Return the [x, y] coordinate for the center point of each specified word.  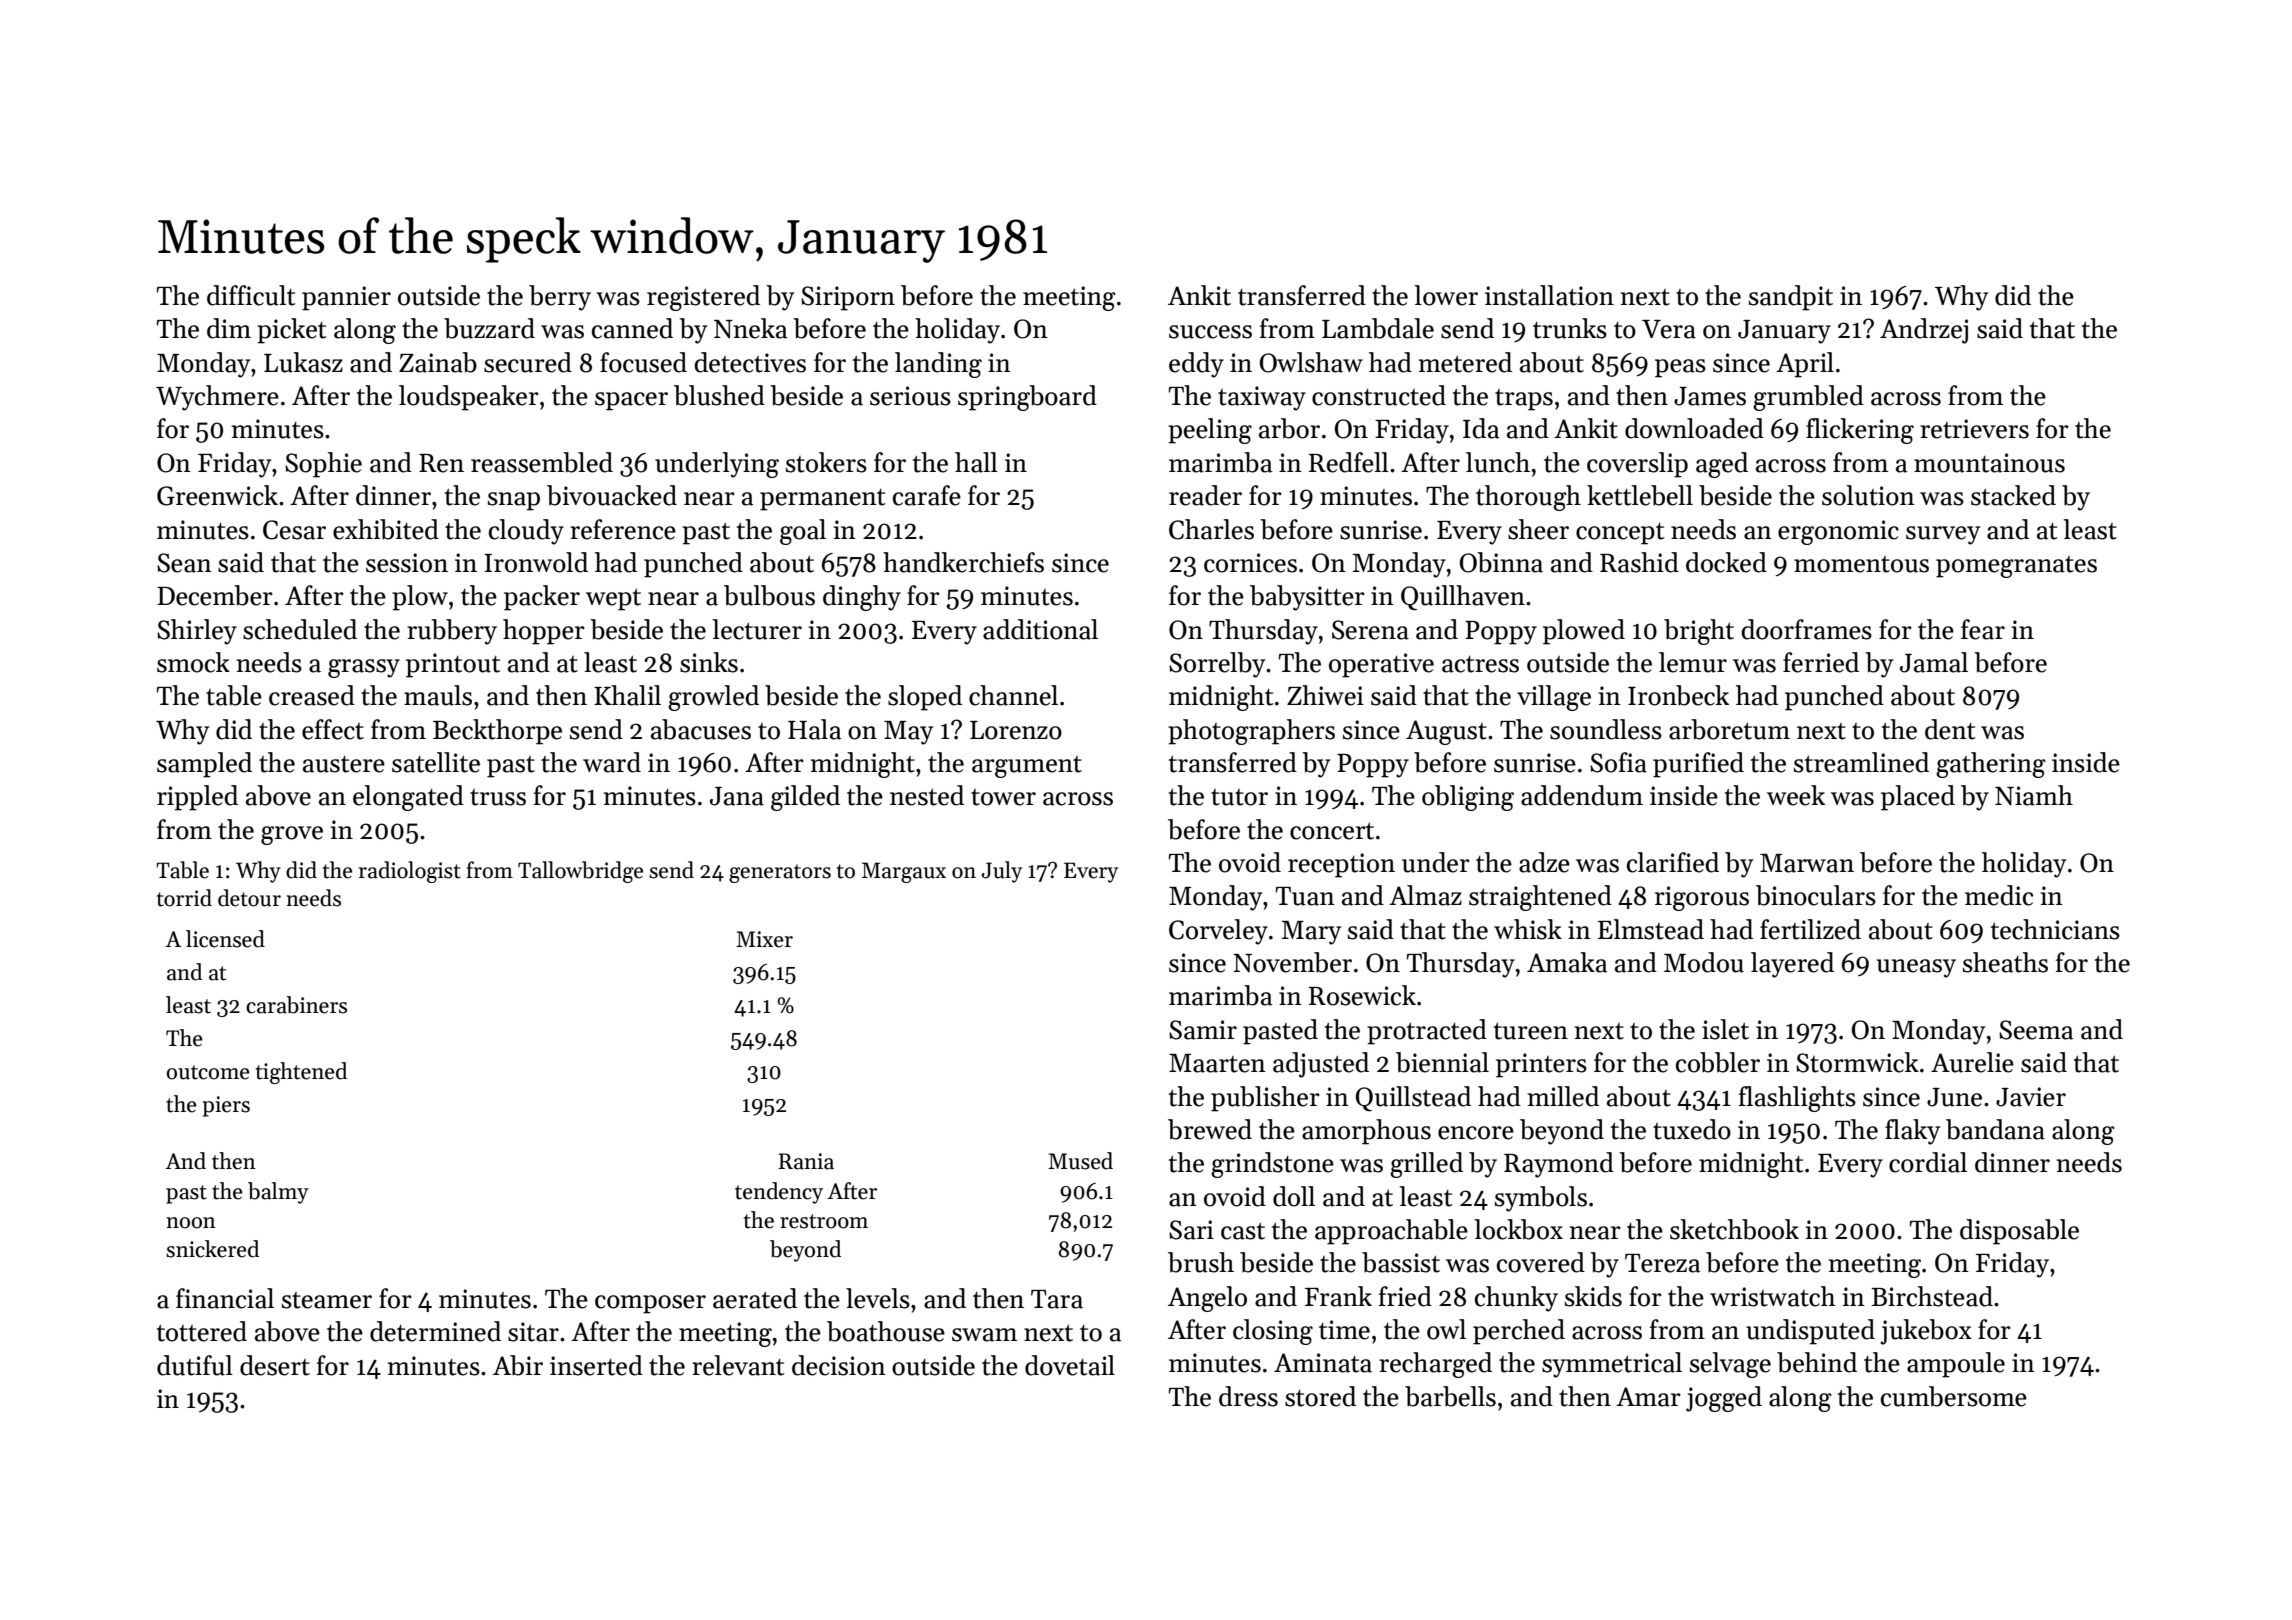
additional [1040, 629]
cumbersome [1954, 1396]
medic [1999, 895]
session [407, 563]
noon [191, 1223]
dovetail [1070, 1365]
